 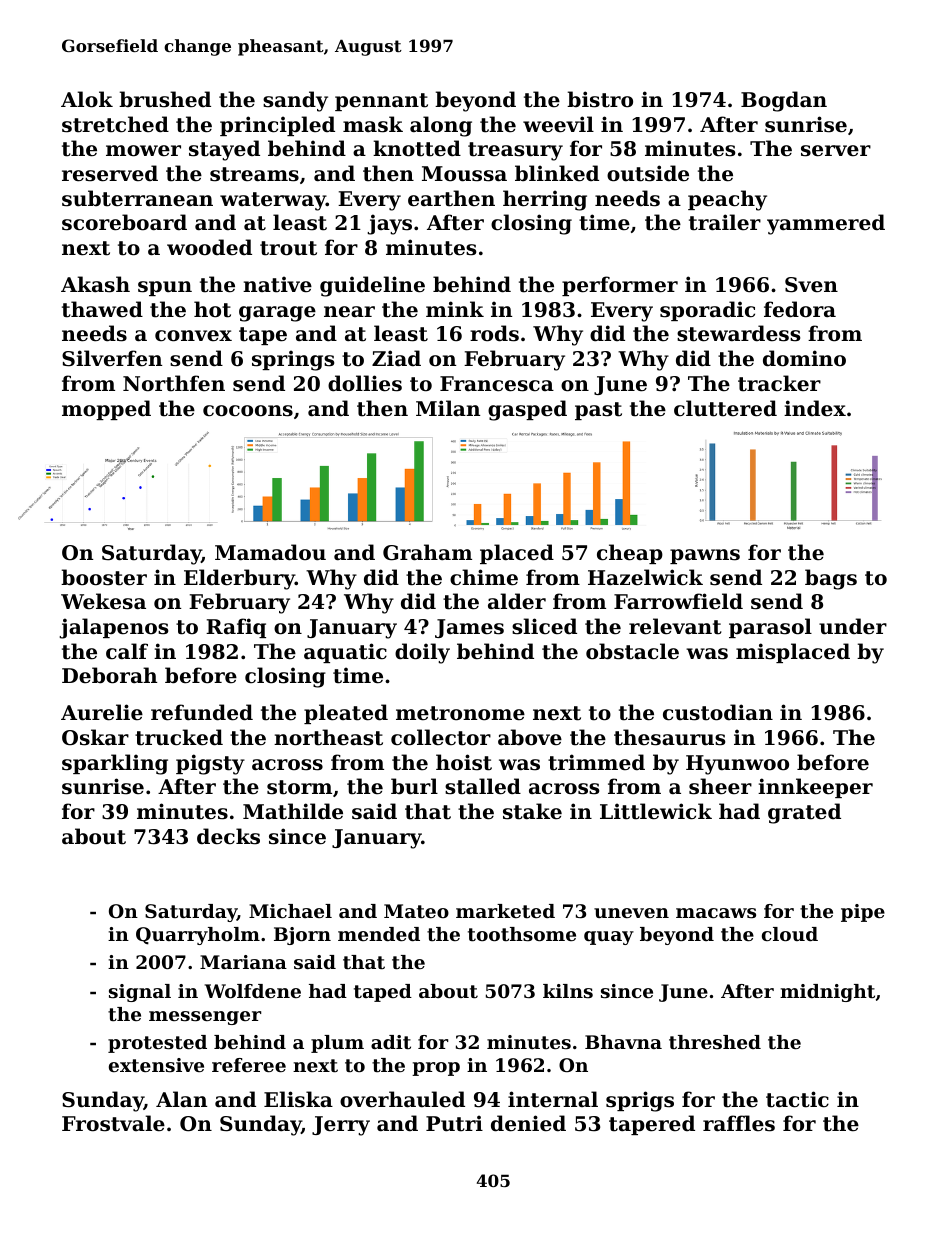 I want to click on booster, so click(x=104, y=577).
